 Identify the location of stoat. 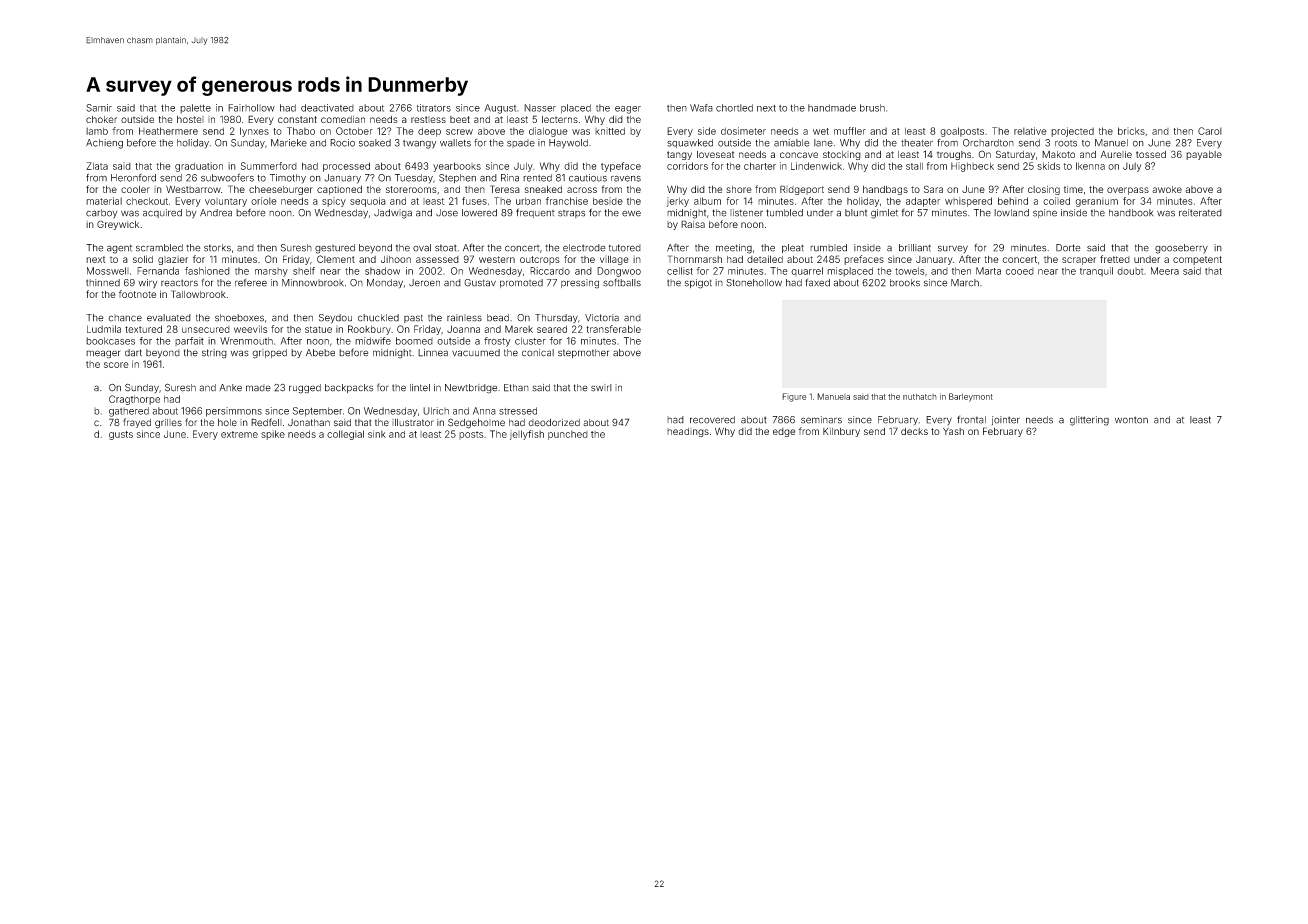
(446, 248).
